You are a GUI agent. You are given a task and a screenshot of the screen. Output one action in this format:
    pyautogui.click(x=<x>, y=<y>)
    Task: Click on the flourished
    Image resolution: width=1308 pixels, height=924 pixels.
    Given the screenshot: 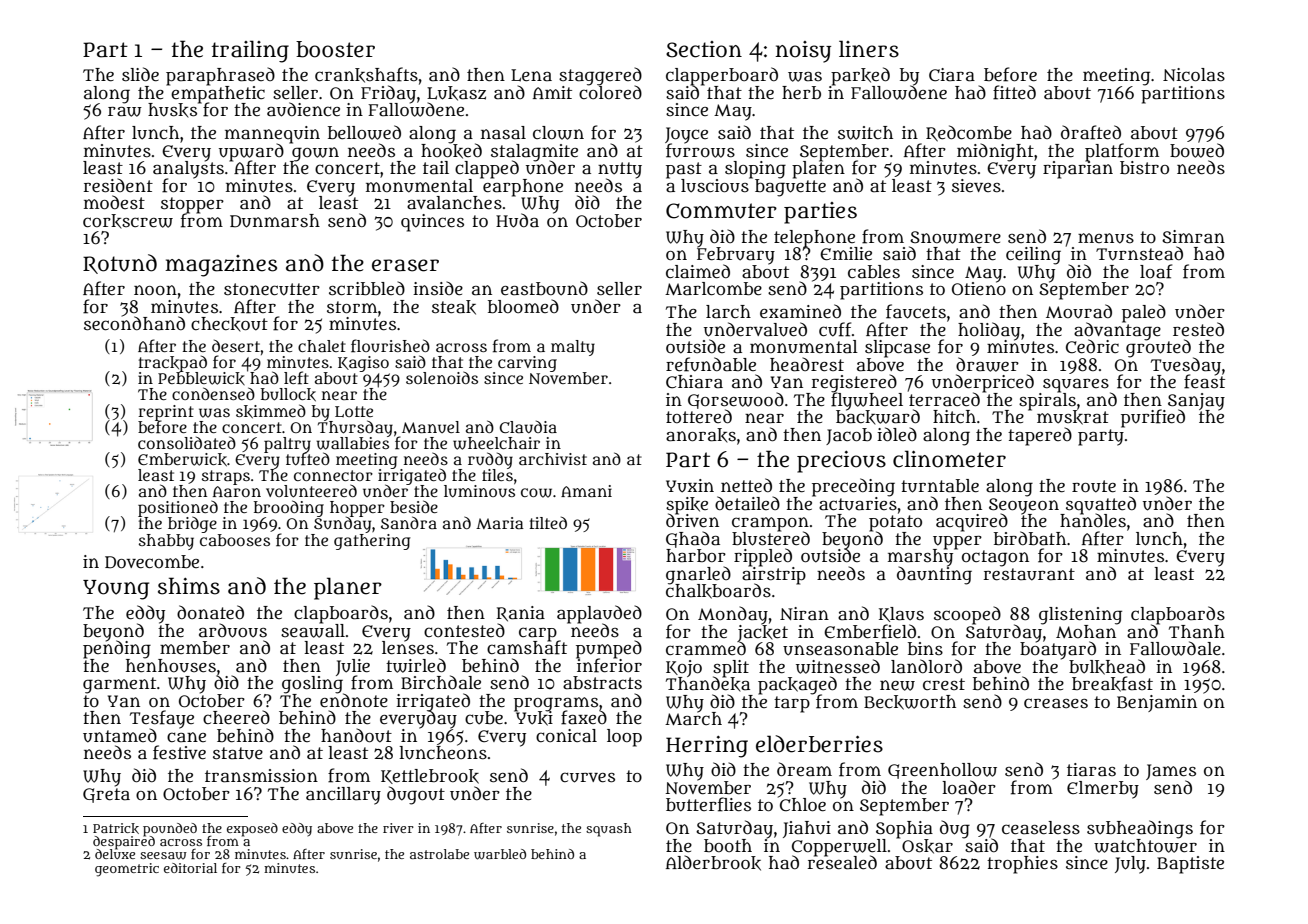 What is the action you would take?
    pyautogui.click(x=390, y=346)
